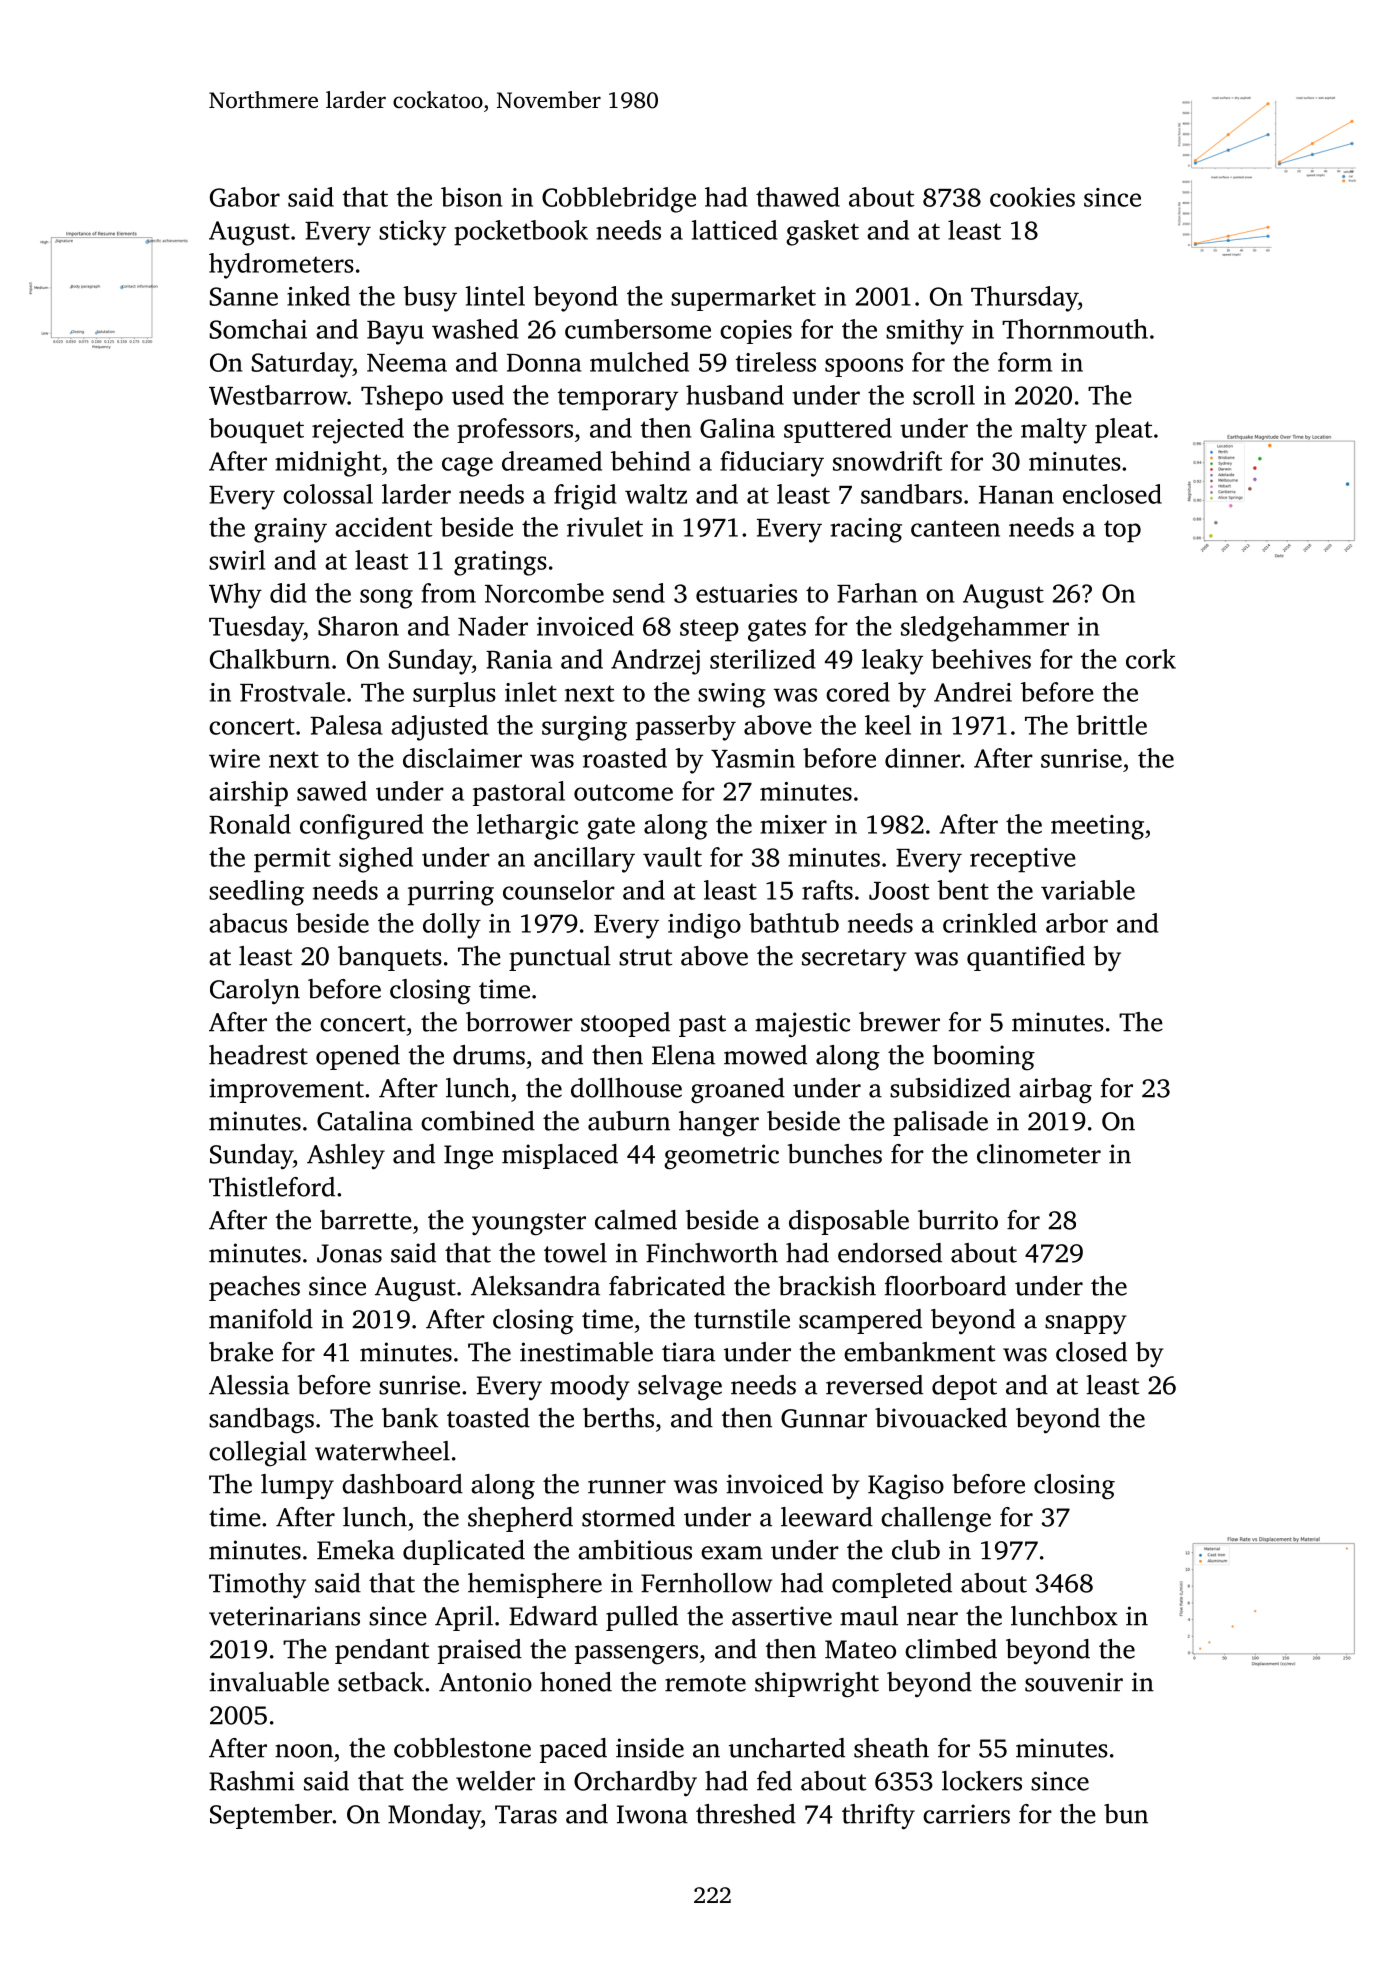 This screenshot has height=1969, width=1386. I want to click on inestimable, so click(586, 1352).
